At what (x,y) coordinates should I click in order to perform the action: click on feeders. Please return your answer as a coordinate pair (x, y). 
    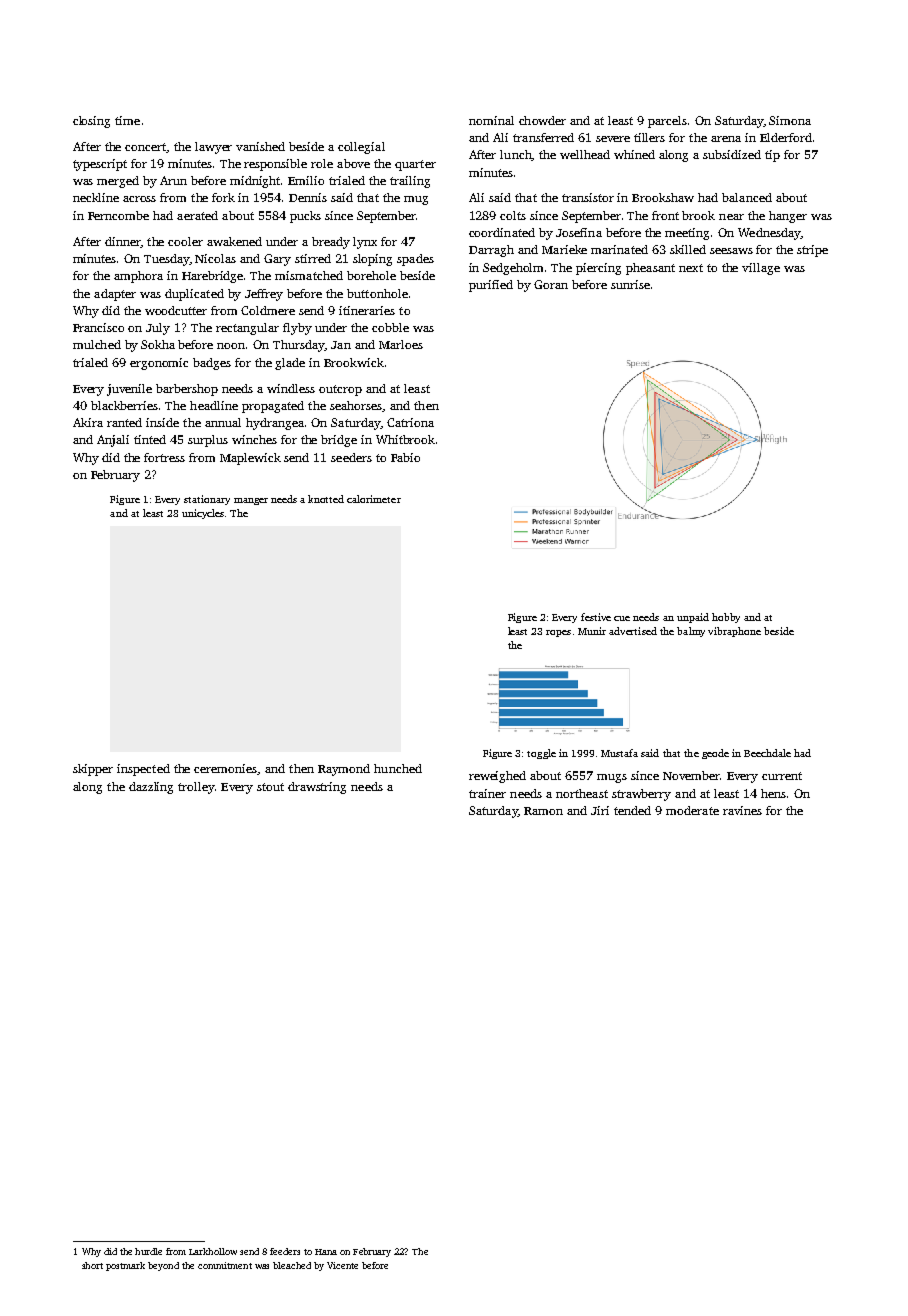
    Looking at the image, I should click on (285, 1251).
